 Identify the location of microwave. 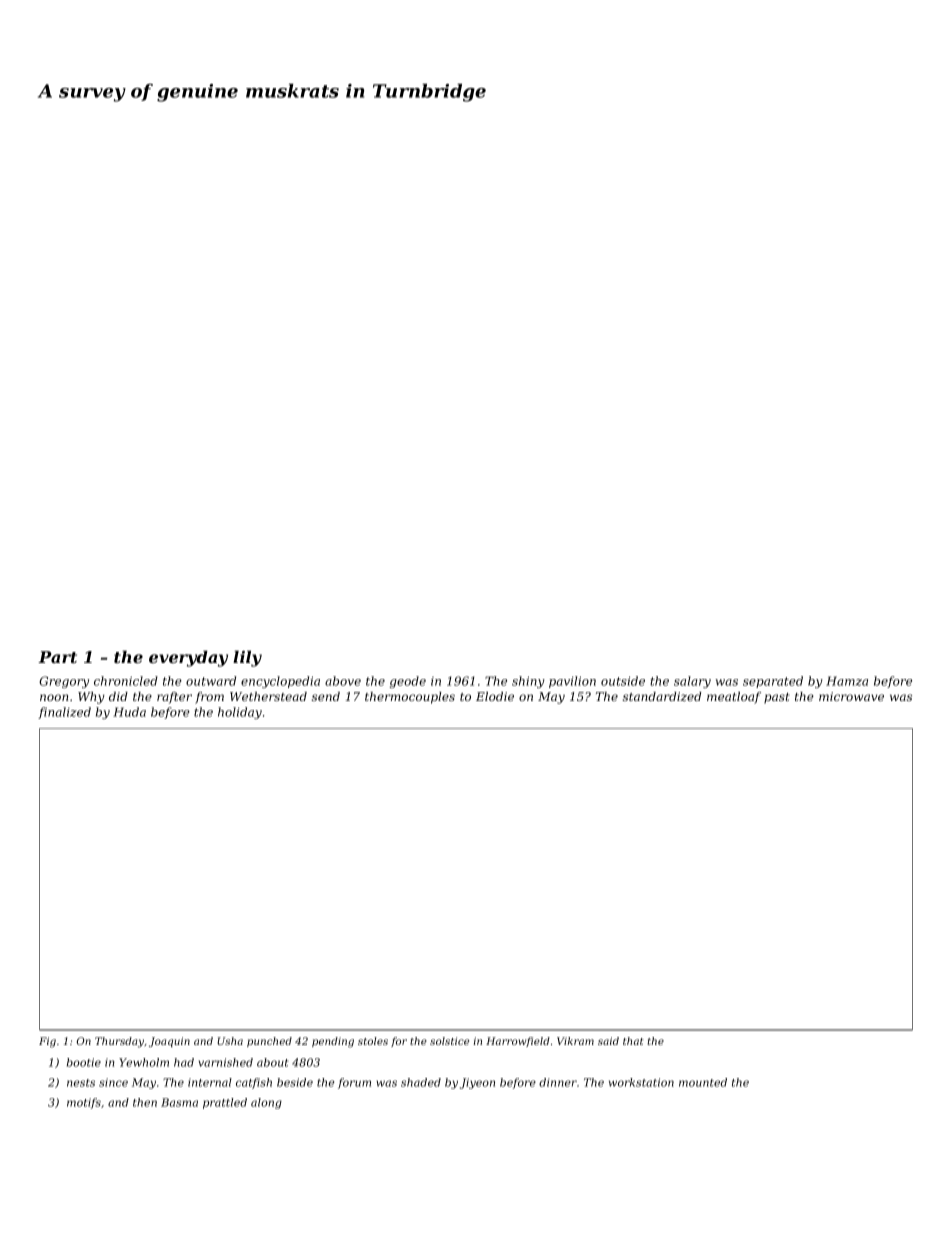
(851, 696).
